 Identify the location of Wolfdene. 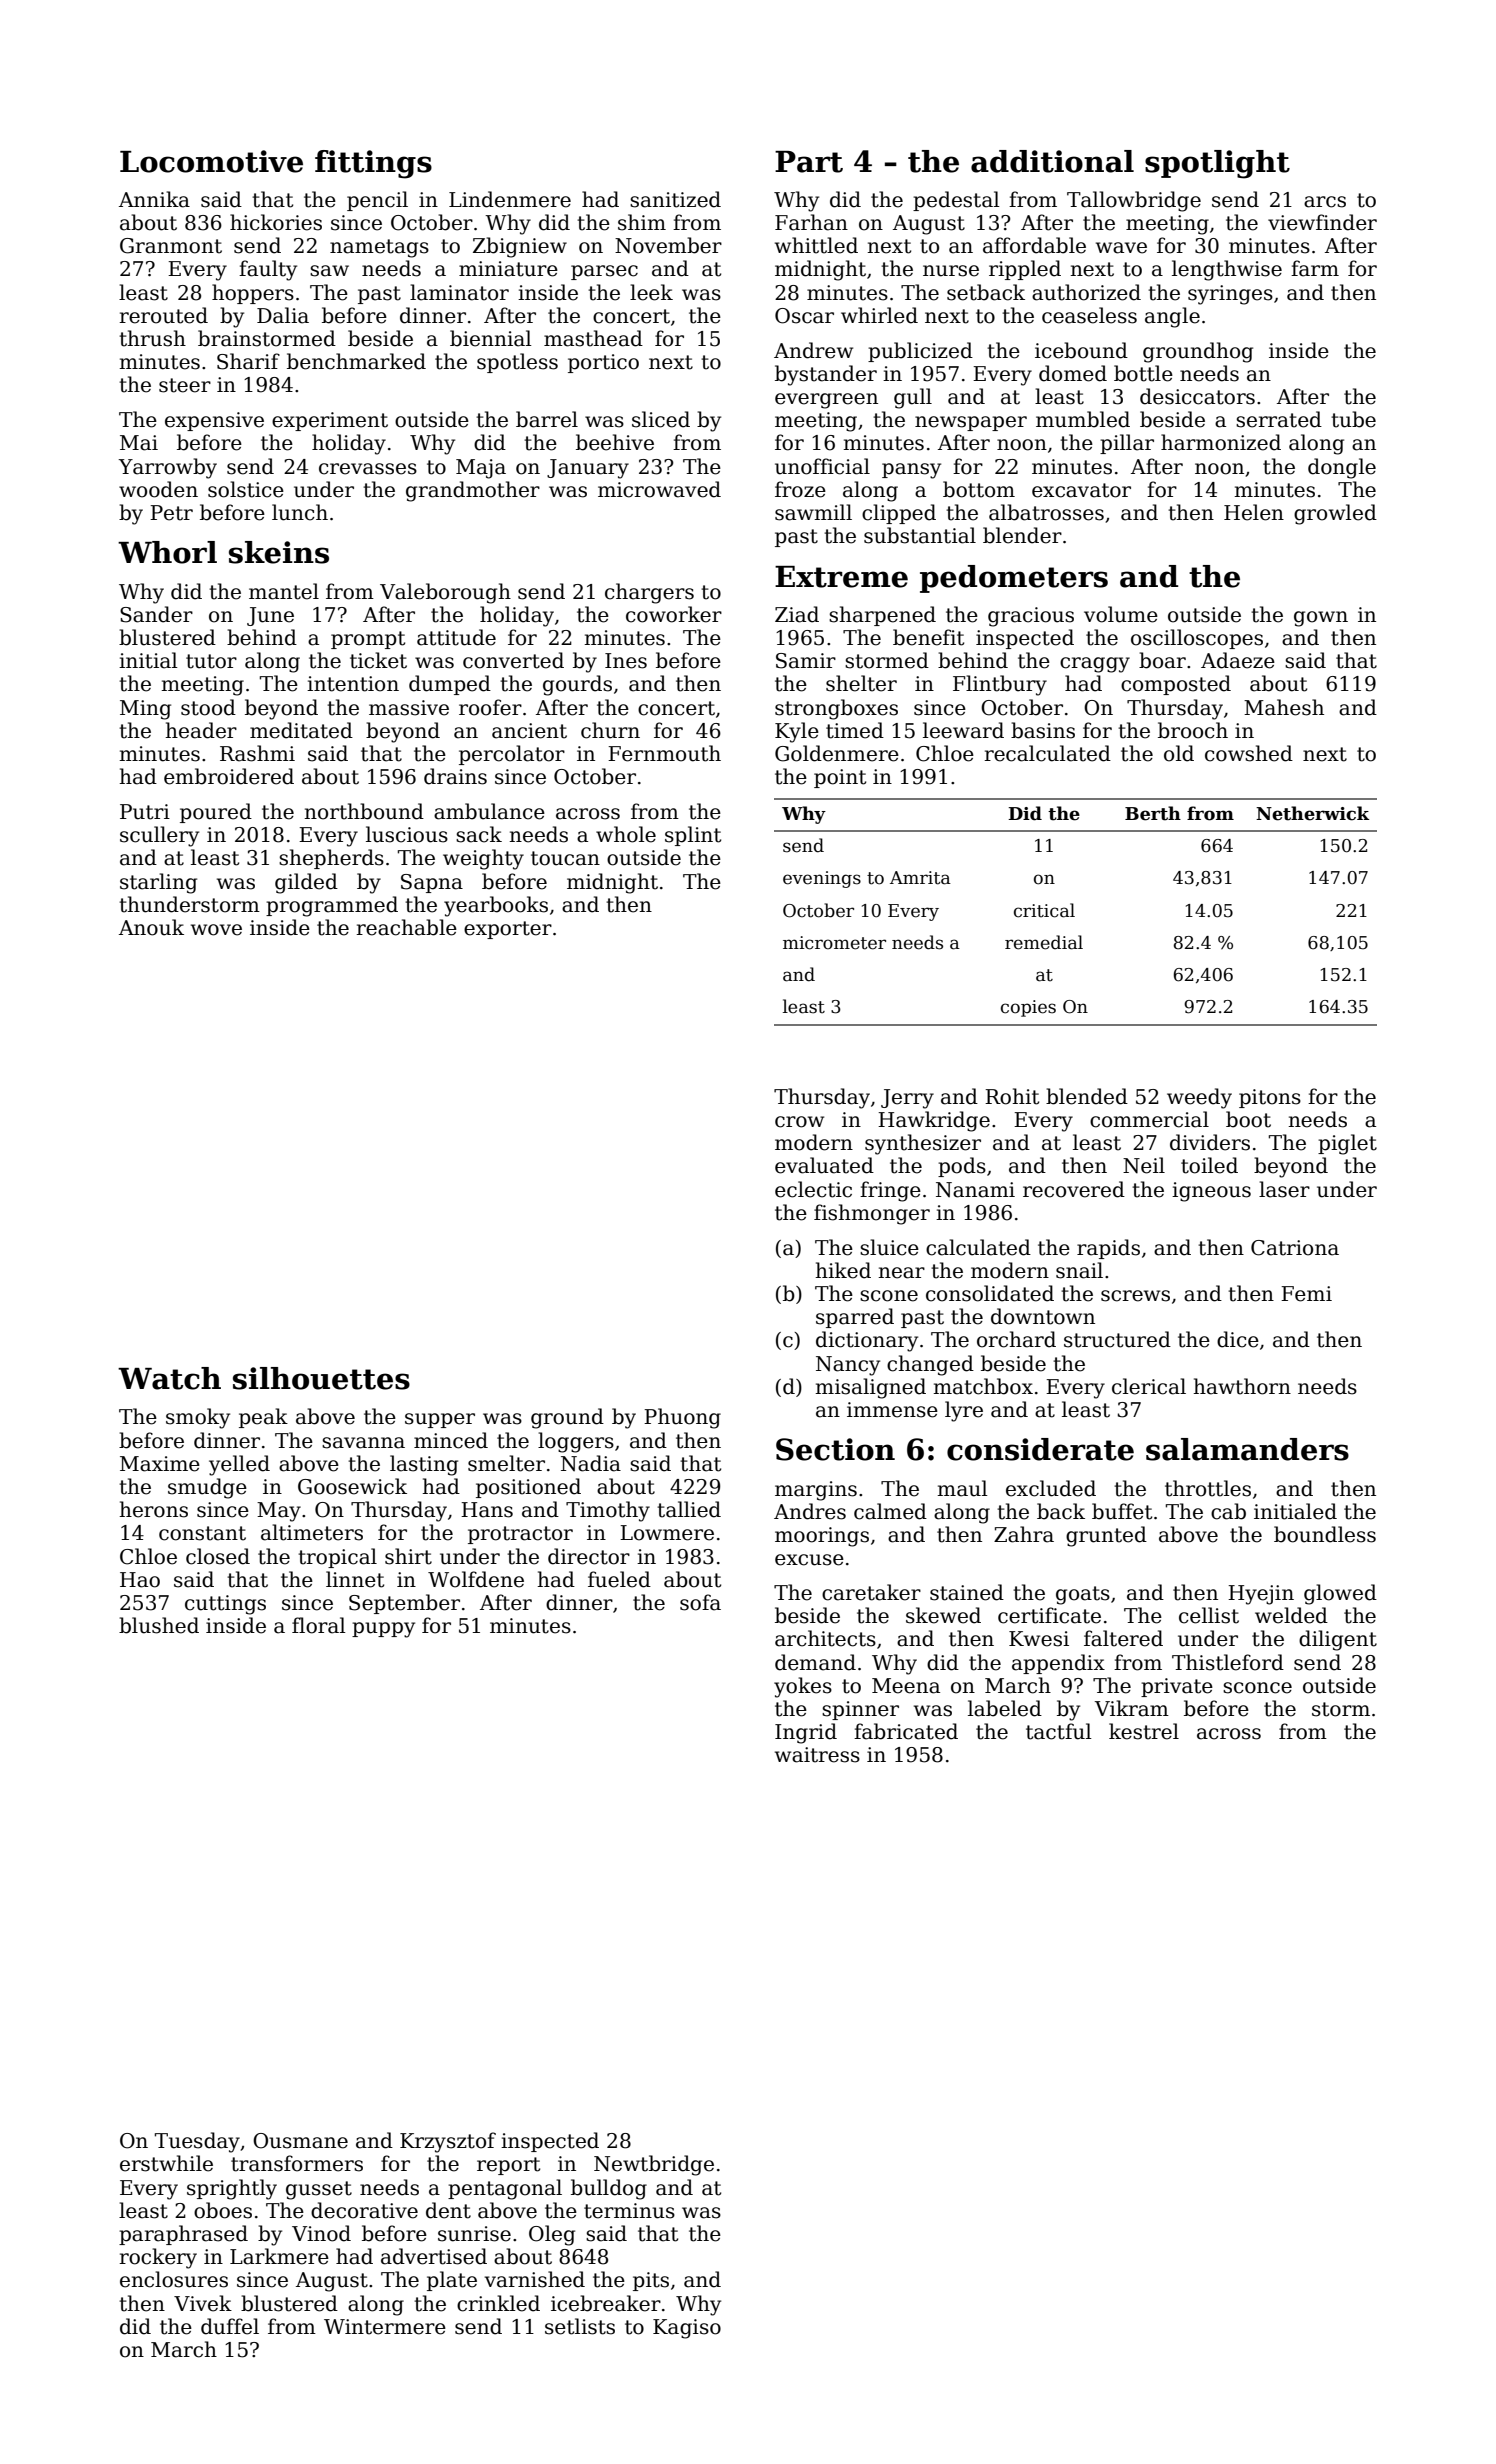
(476, 1579).
